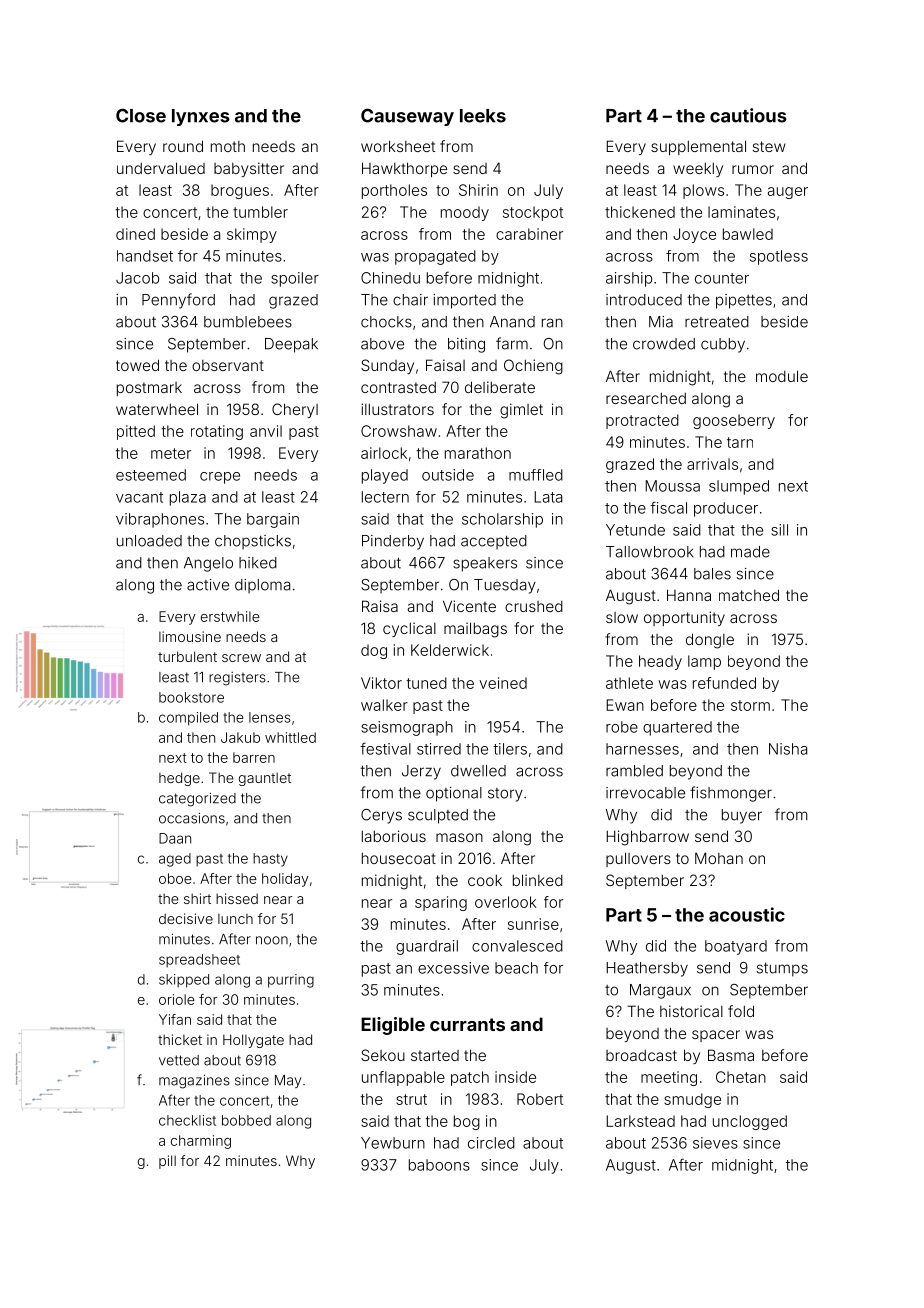 This screenshot has width=924, height=1308. Describe the element at coordinates (228, 146) in the screenshot. I see `moth` at that location.
